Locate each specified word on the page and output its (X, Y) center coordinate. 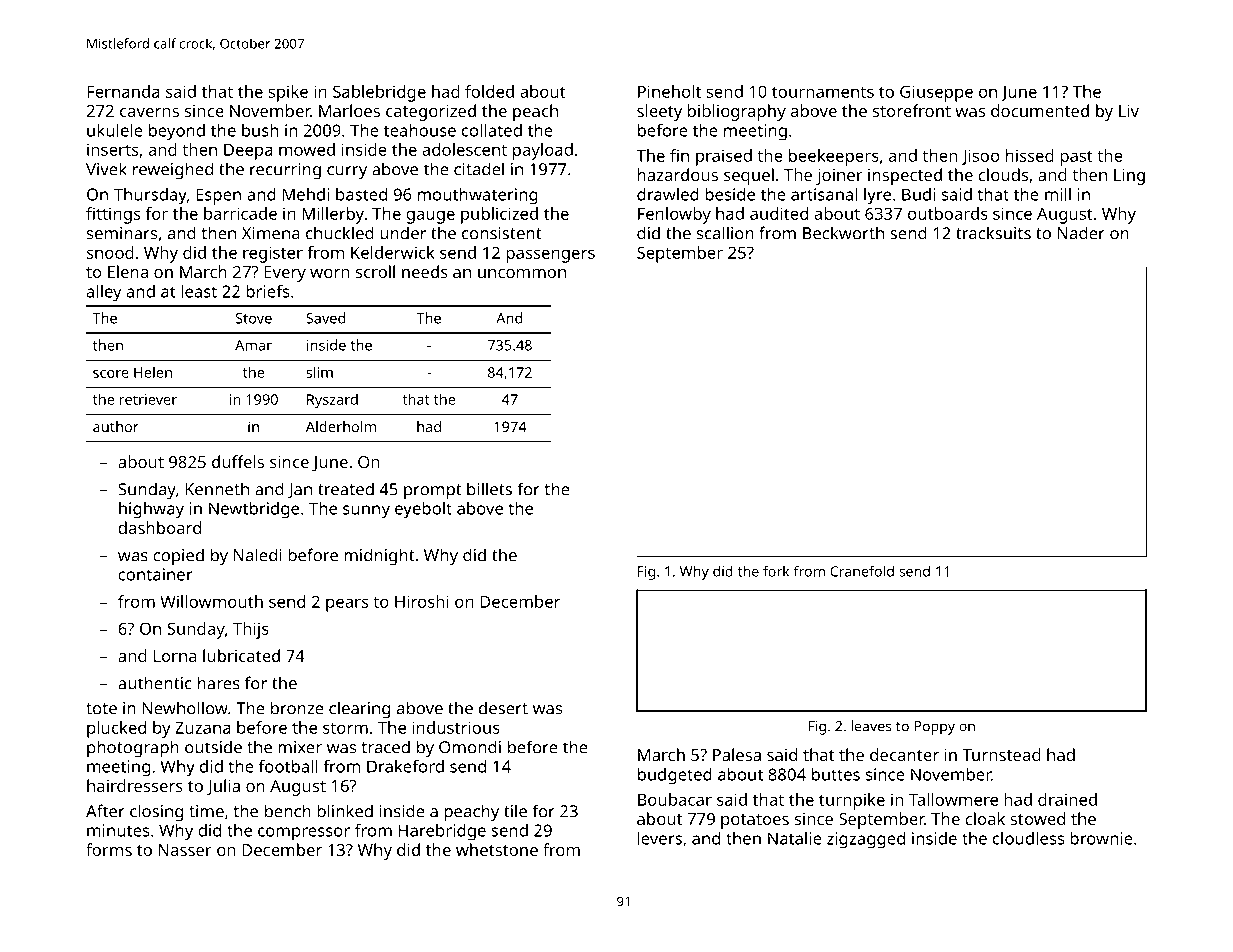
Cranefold (862, 571)
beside (730, 194)
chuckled (340, 233)
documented (1040, 110)
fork (776, 571)
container (155, 574)
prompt (433, 492)
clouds (1003, 174)
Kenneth (217, 489)
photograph (133, 749)
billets (489, 489)
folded (489, 91)
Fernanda (123, 91)
